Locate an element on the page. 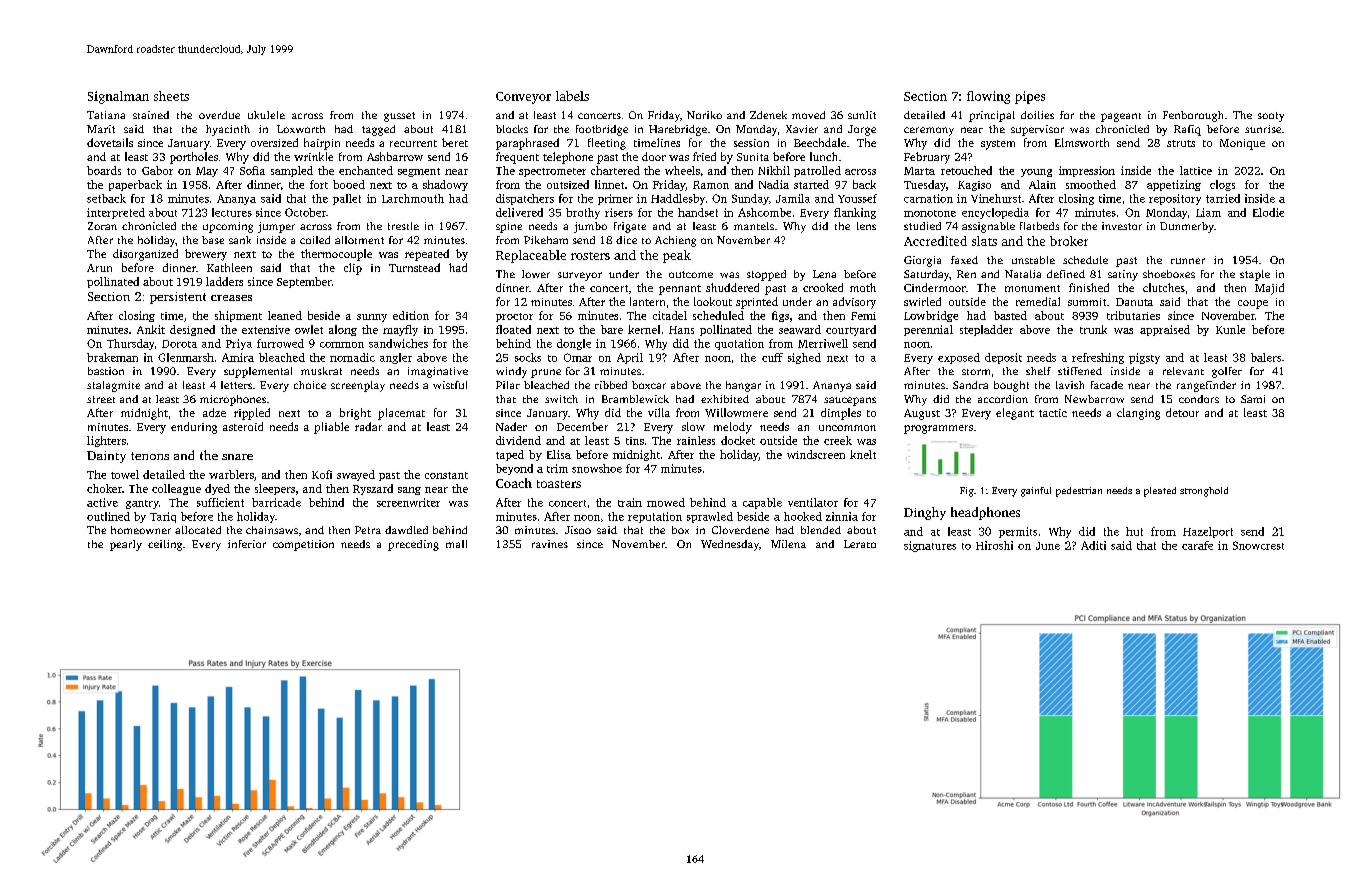 The width and height of the image is (1372, 887). Achieng is located at coordinates (675, 241).
